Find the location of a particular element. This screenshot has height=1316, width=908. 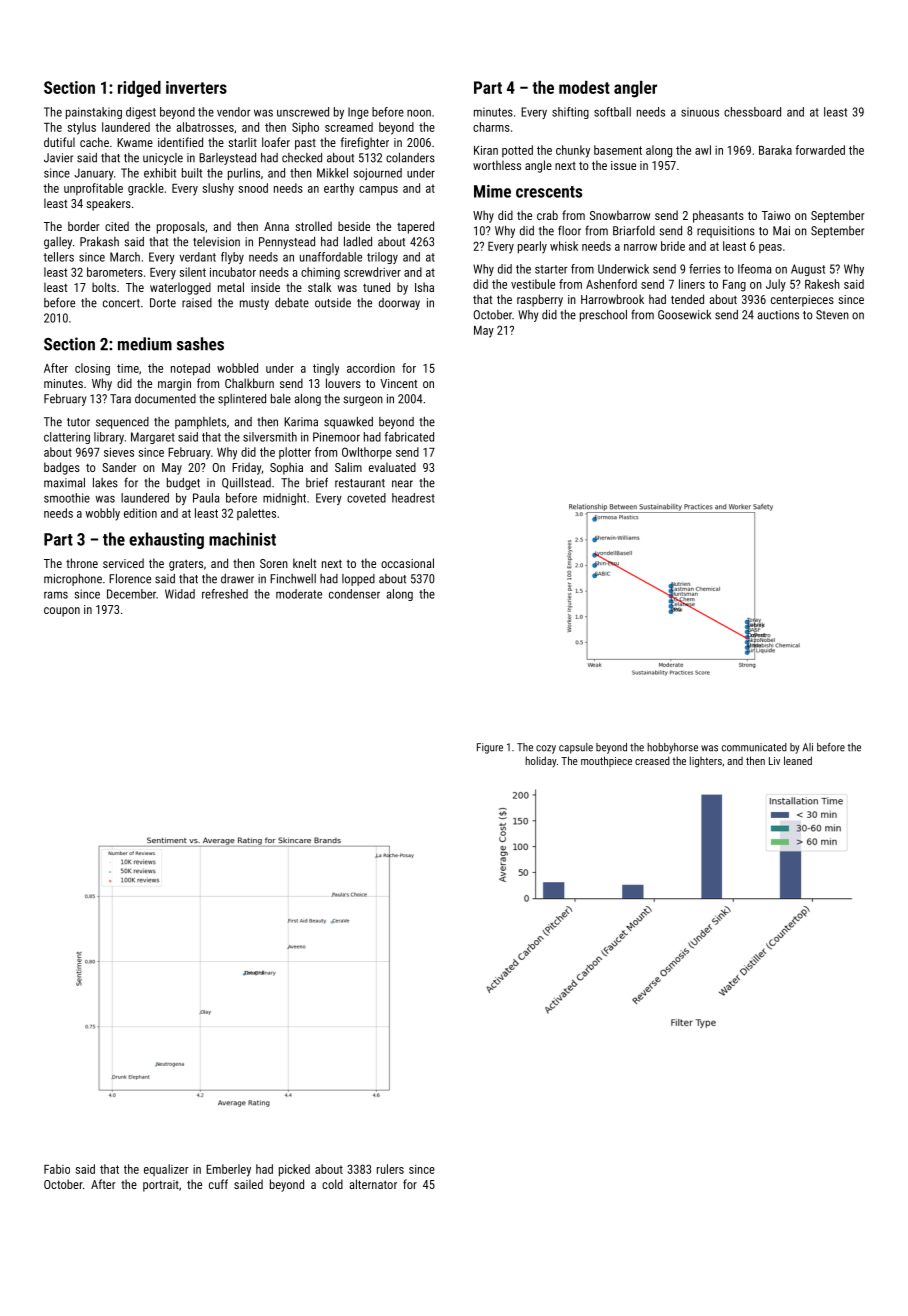

Mime is located at coordinates (492, 191).
